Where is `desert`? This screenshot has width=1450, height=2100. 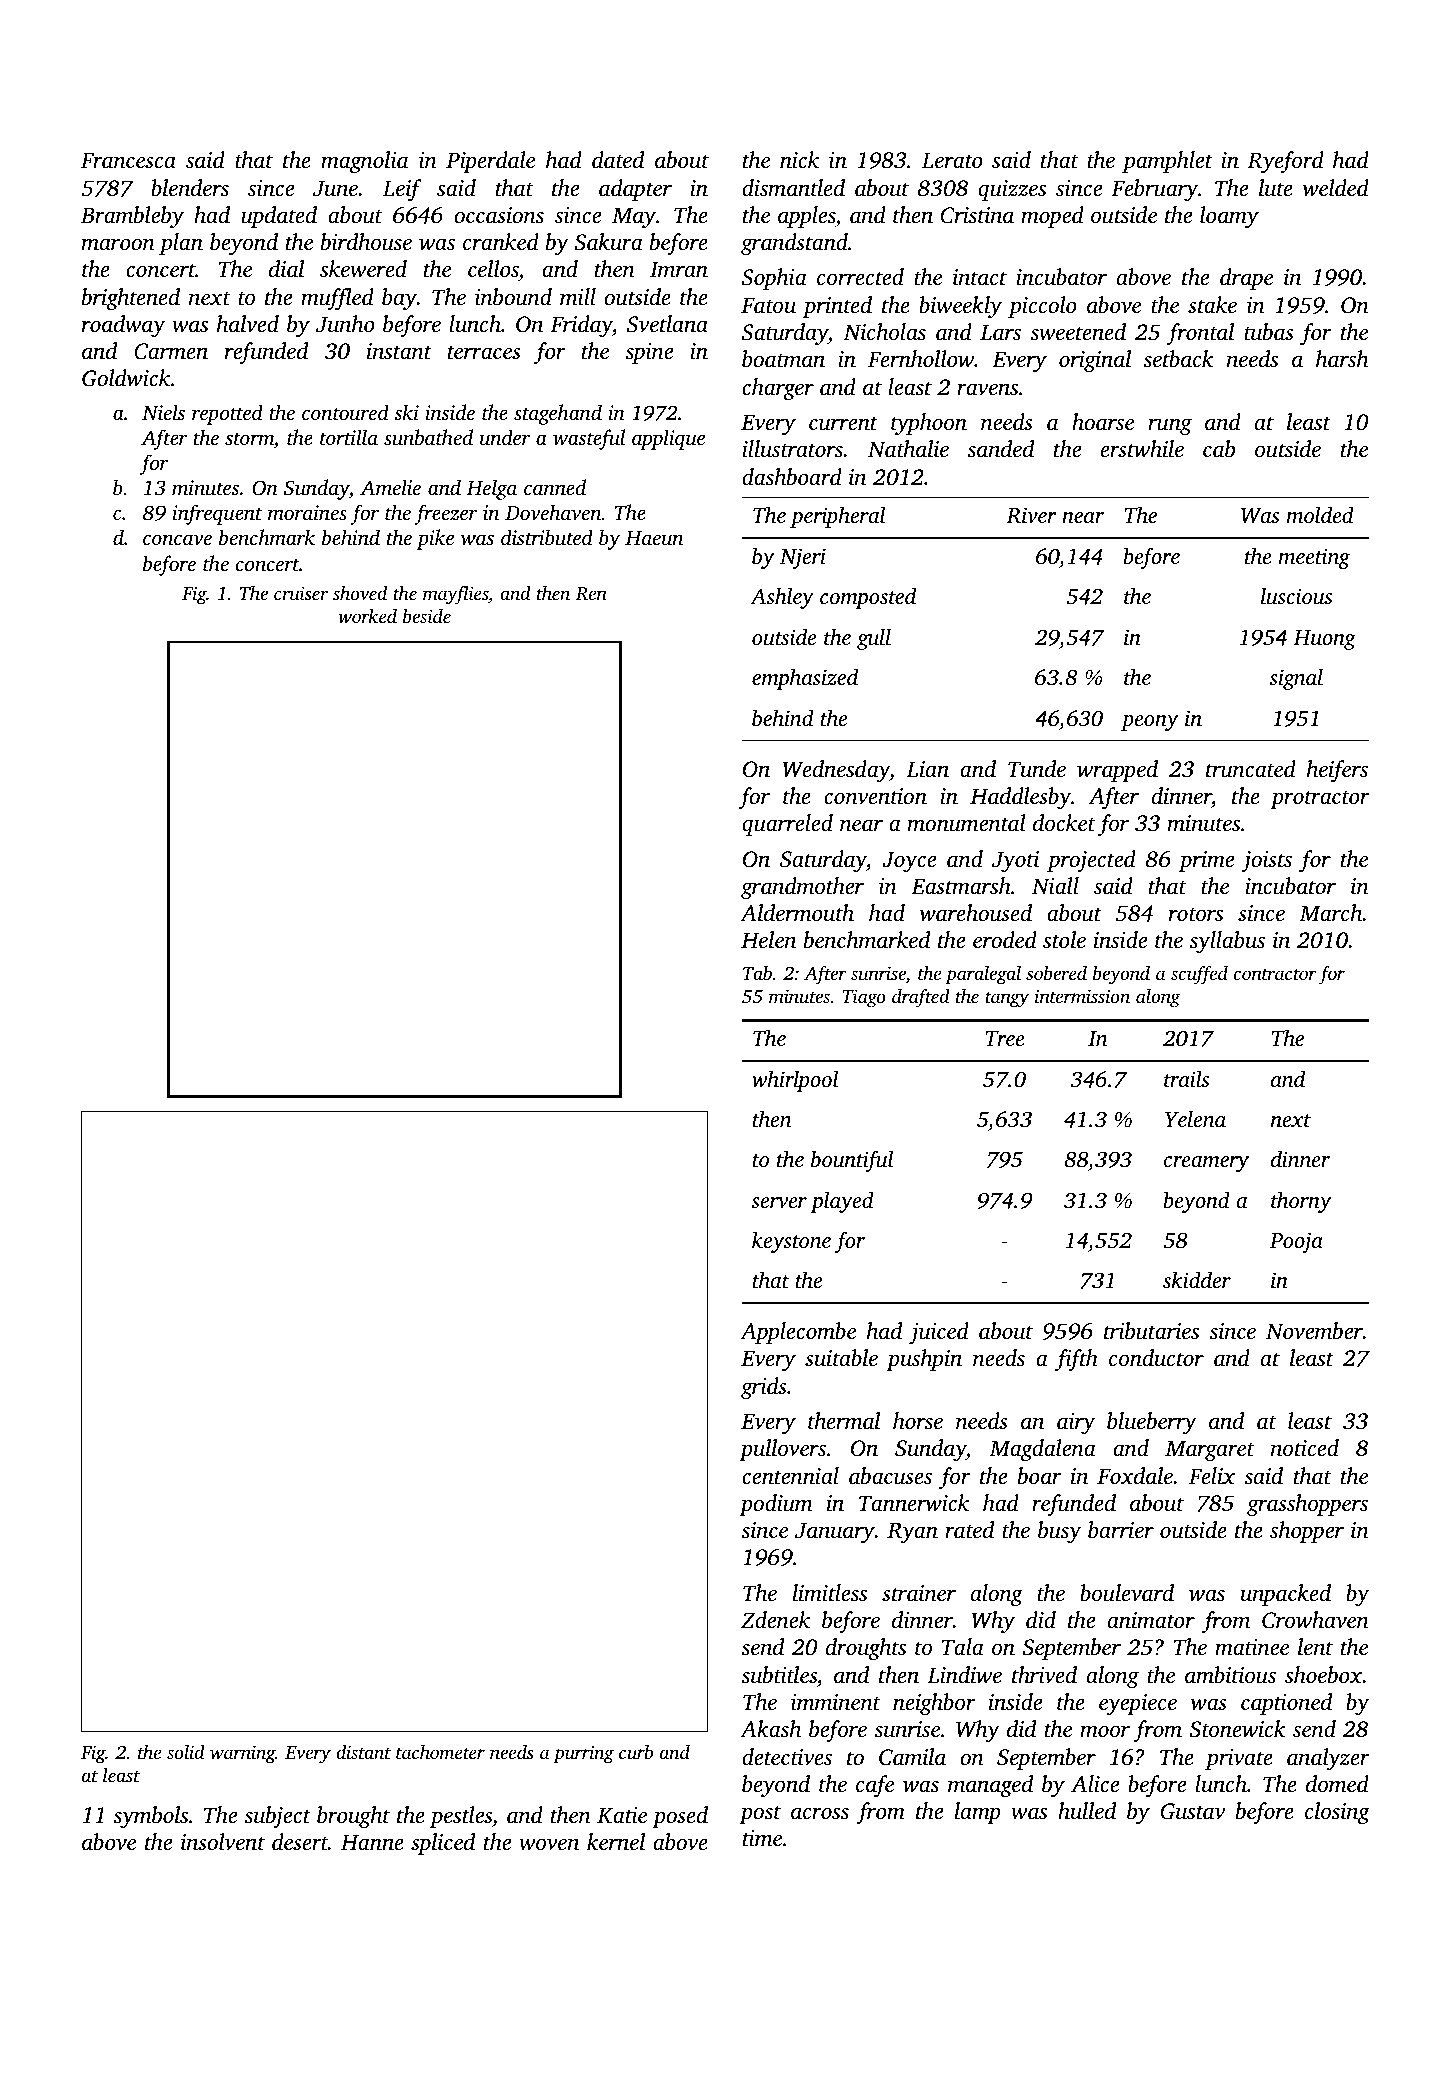 desert is located at coordinates (300, 1842).
